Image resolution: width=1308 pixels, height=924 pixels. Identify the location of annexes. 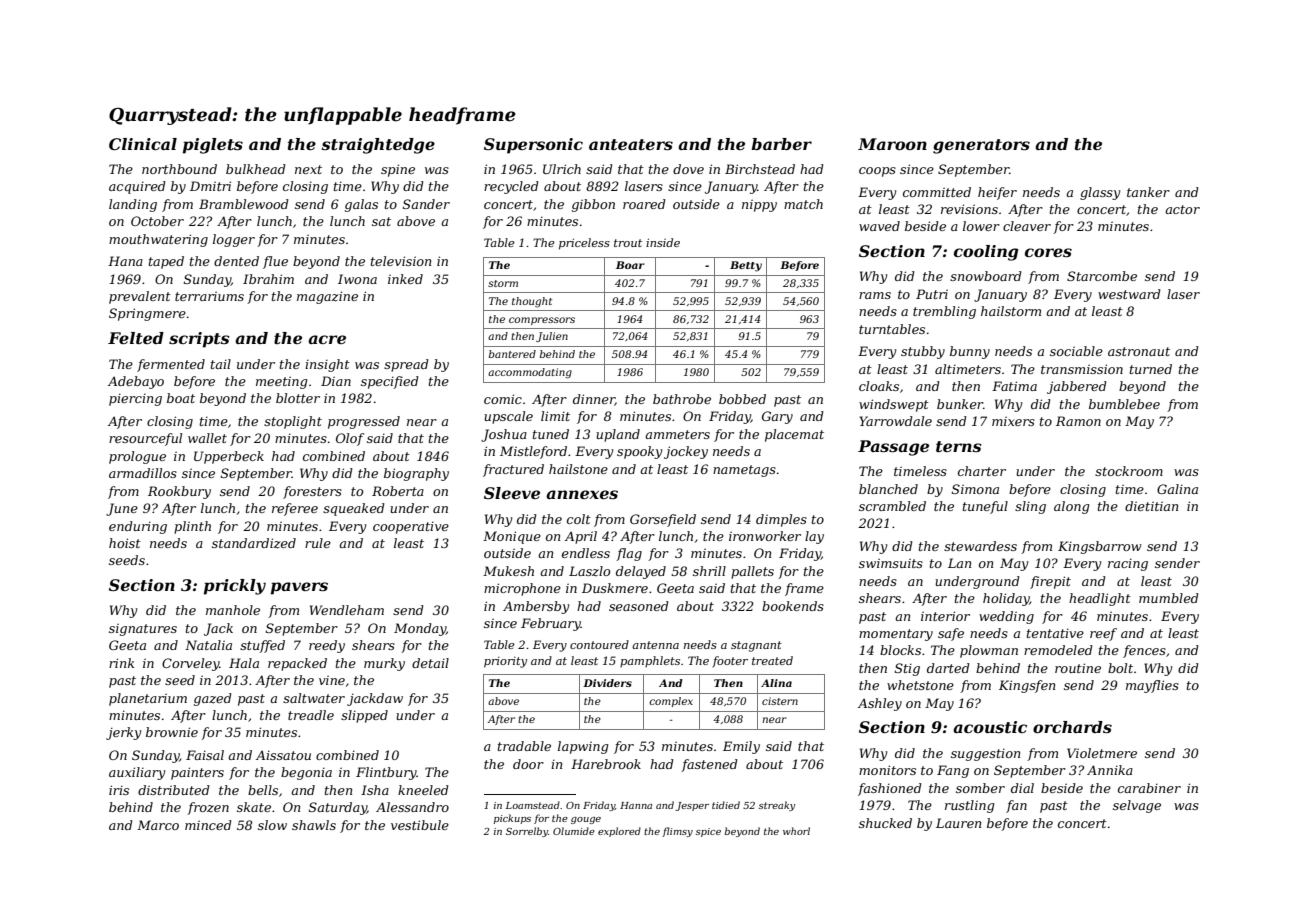
(582, 494).
